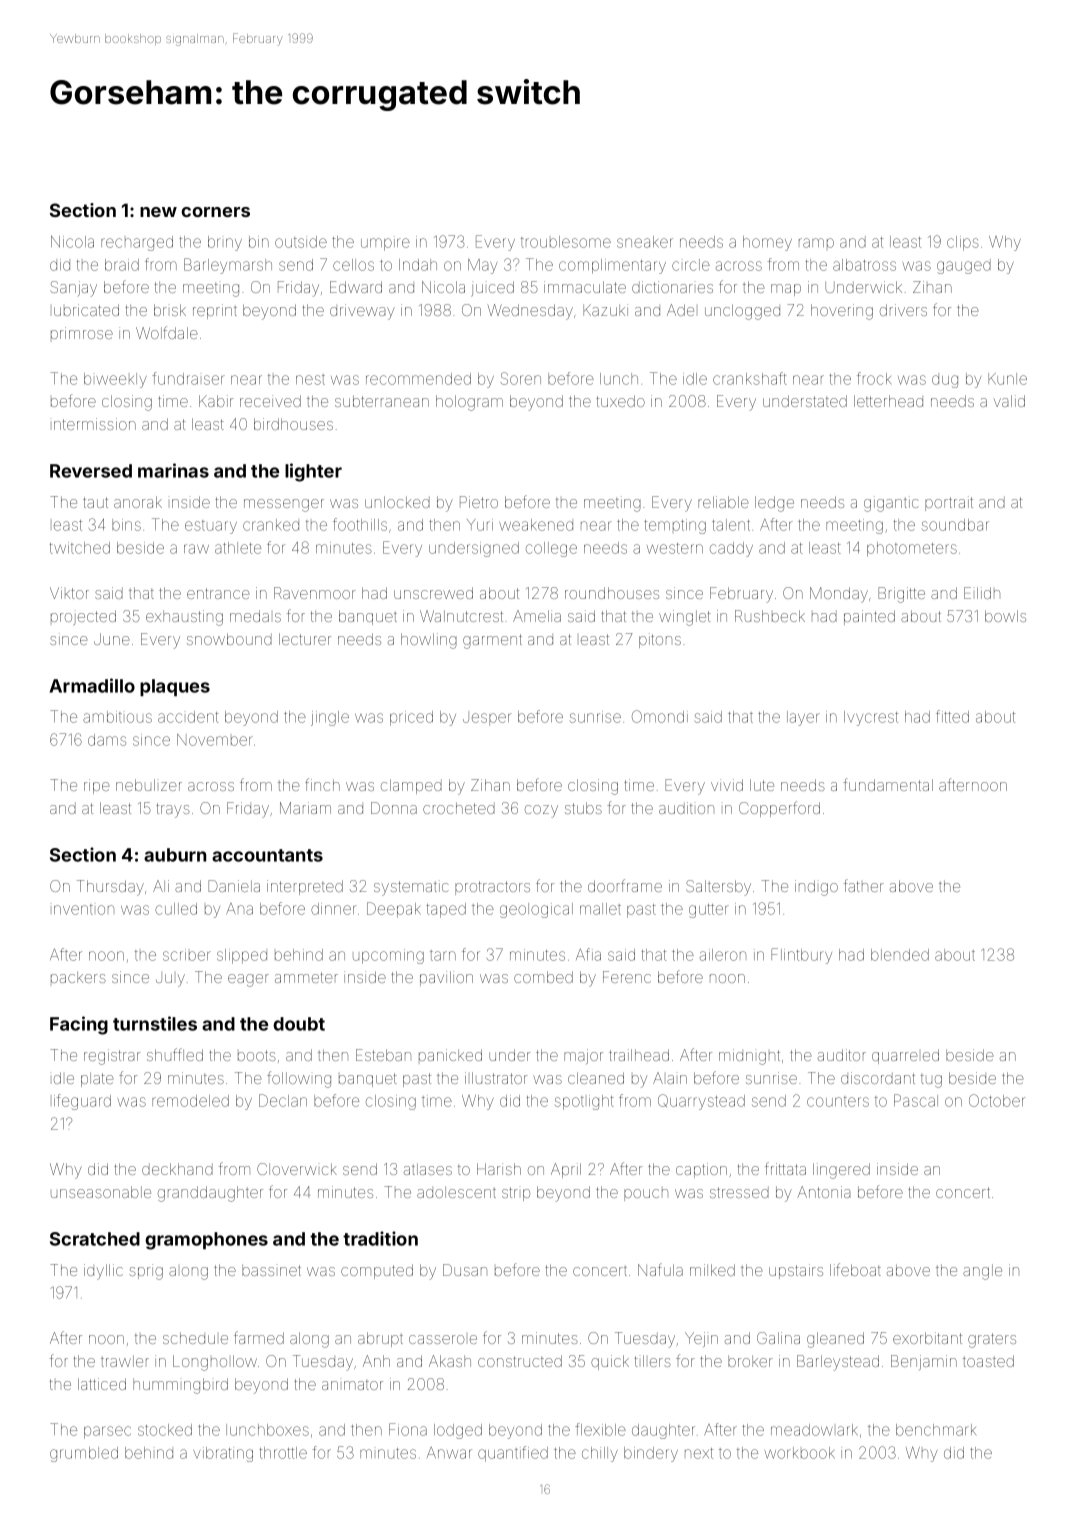 The height and width of the screenshot is (1525, 1078). What do you see at coordinates (380, 1238) in the screenshot?
I see `tradition` at bounding box center [380, 1238].
